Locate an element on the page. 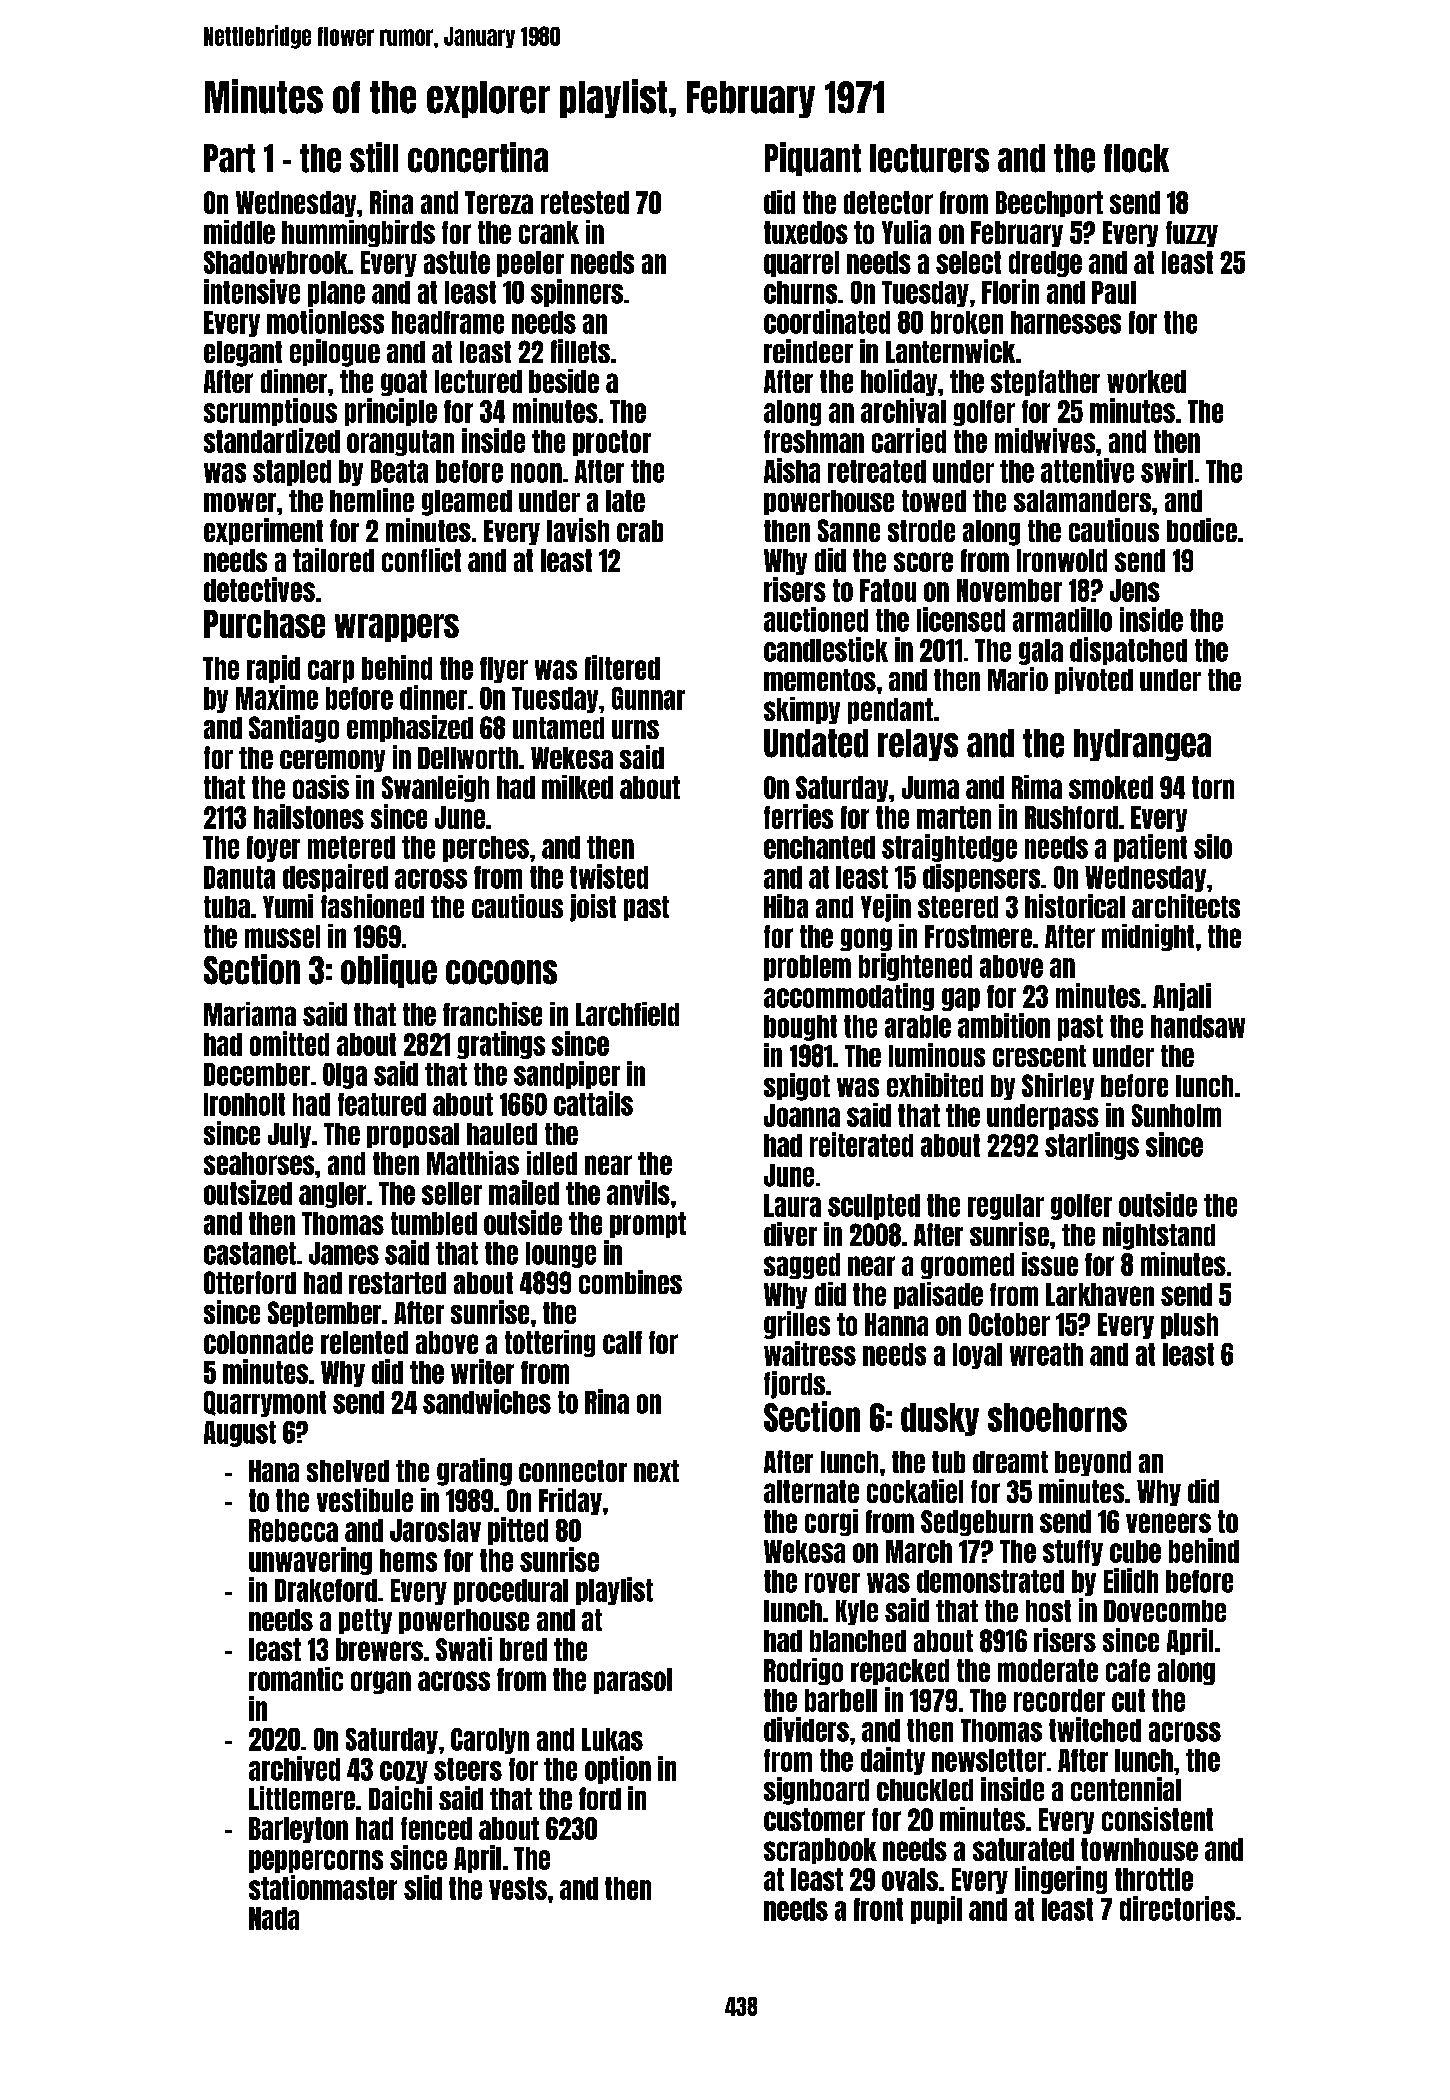 Image resolution: width=1450 pixels, height=2100 pixels. tuxedos is located at coordinates (806, 232).
